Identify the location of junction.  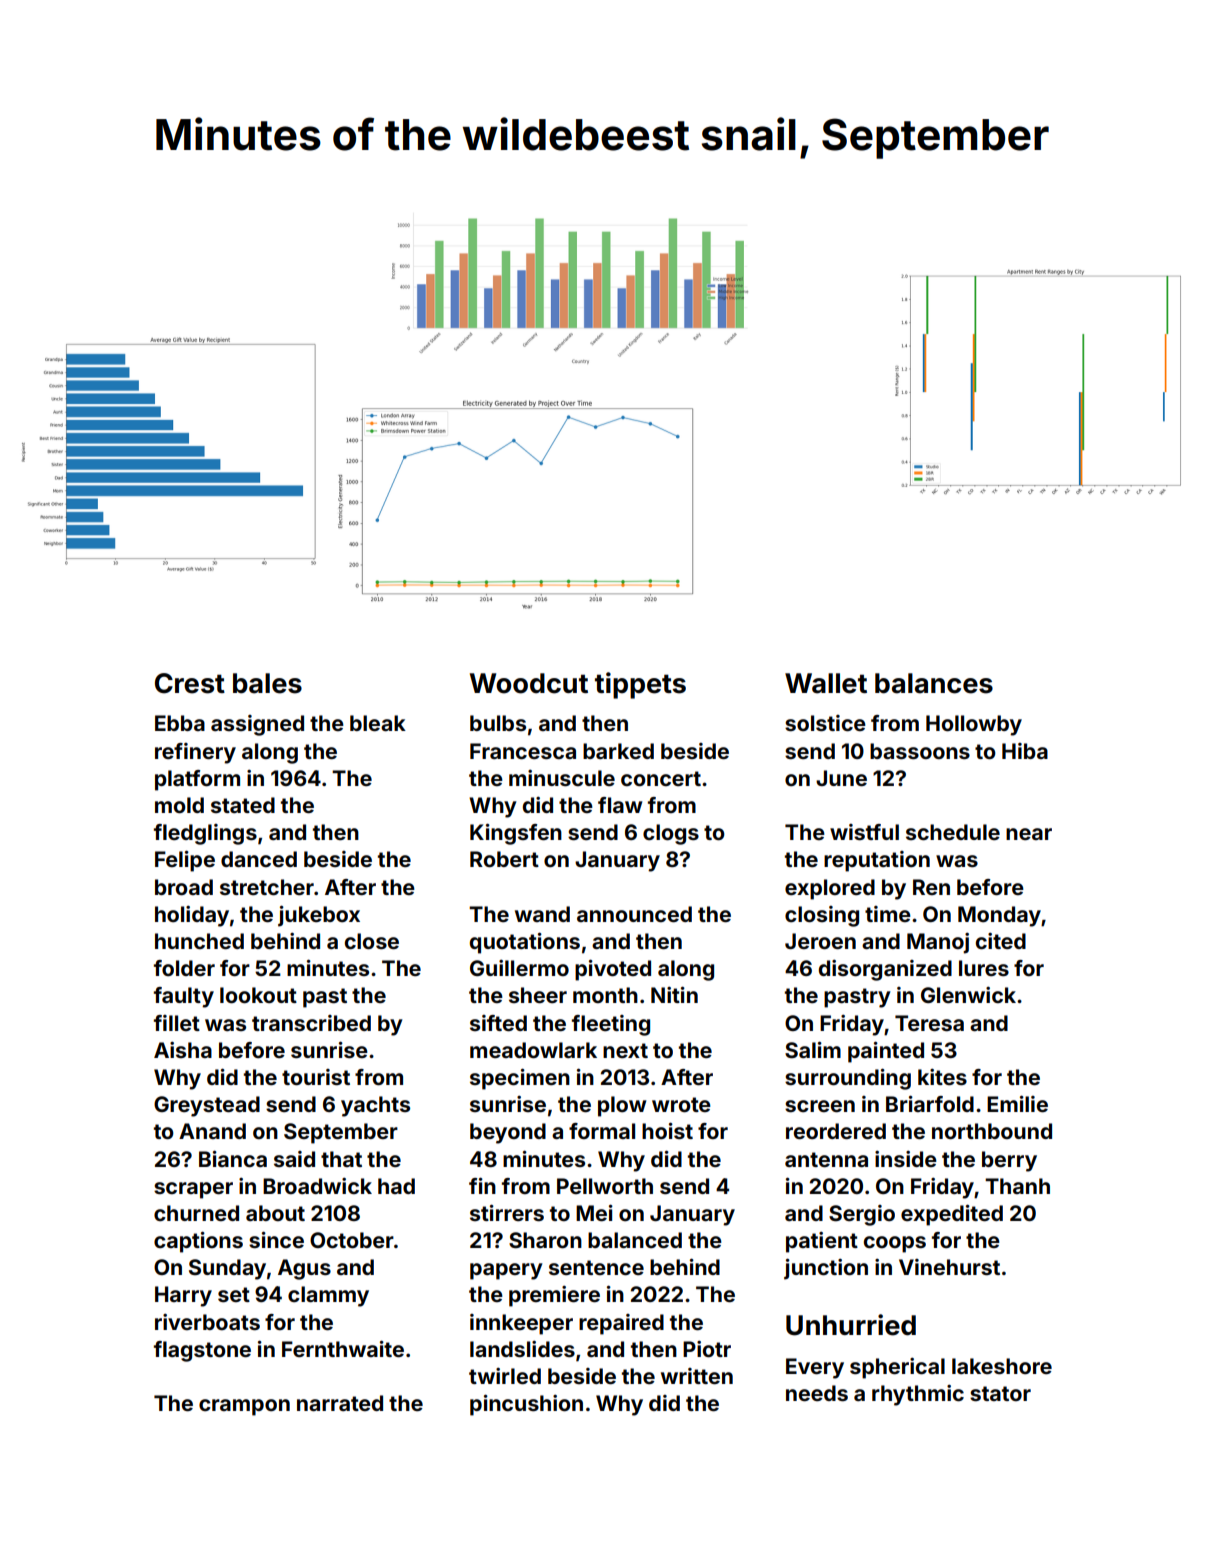
(826, 1269).
